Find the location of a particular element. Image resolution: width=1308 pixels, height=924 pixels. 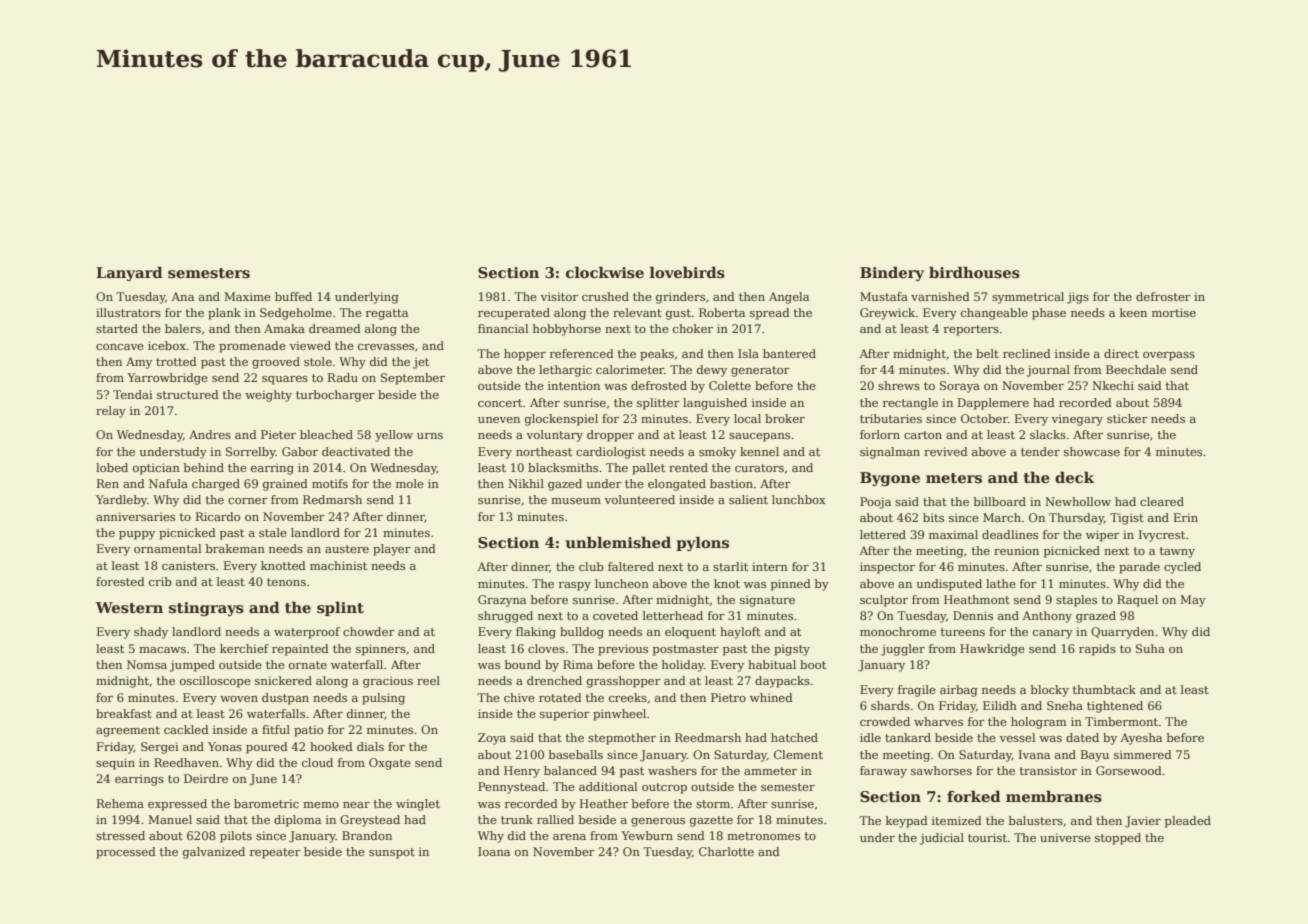

intention is located at coordinates (574, 385).
